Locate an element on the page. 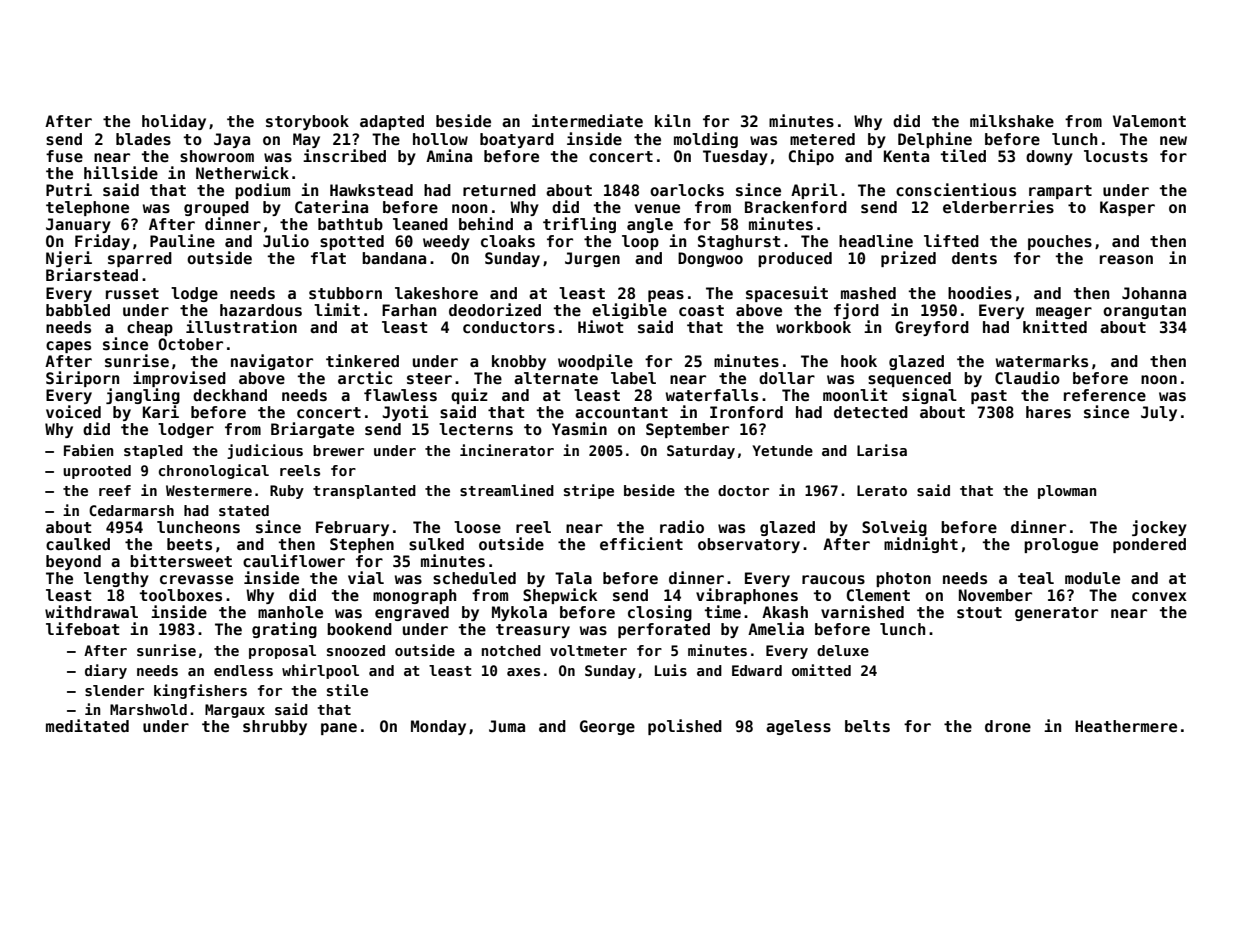 Image resolution: width=1233 pixels, height=952 pixels. Luis is located at coordinates (671, 670).
